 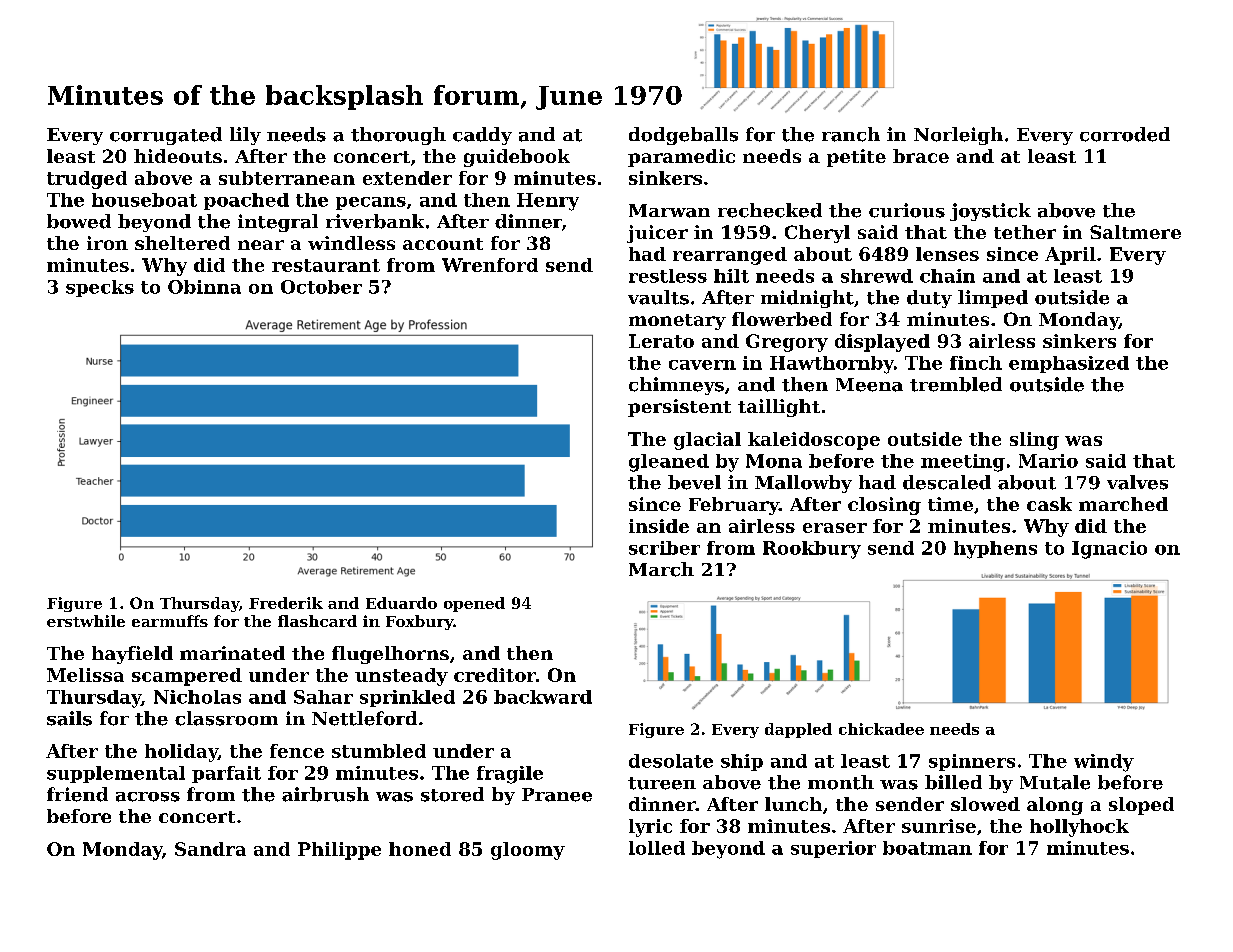 What do you see at coordinates (1034, 441) in the document?
I see `sling` at bounding box center [1034, 441].
